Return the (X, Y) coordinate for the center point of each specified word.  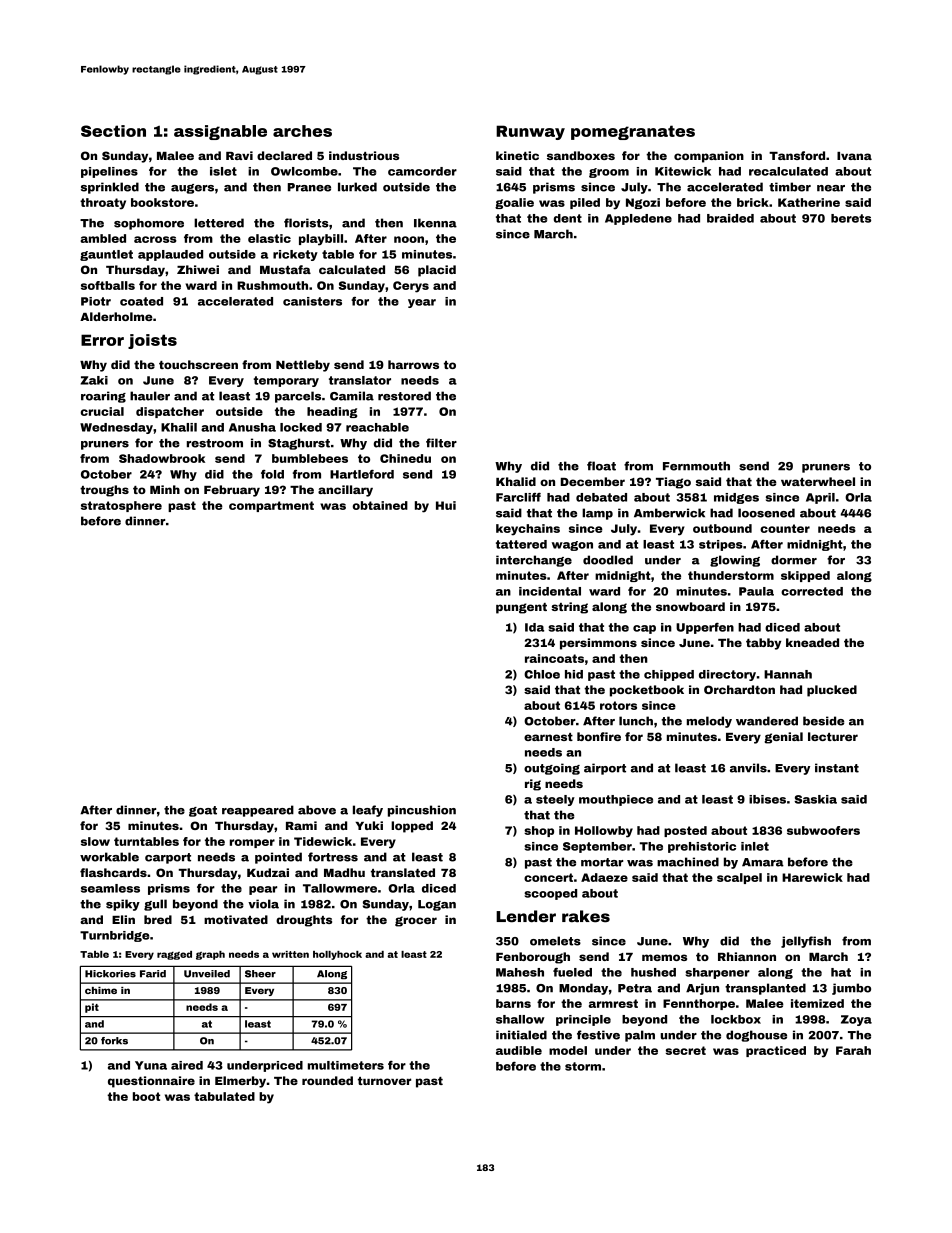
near (831, 188)
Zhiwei (198, 269)
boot (146, 1096)
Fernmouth (696, 466)
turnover (384, 1081)
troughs (104, 491)
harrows (413, 364)
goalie (514, 203)
